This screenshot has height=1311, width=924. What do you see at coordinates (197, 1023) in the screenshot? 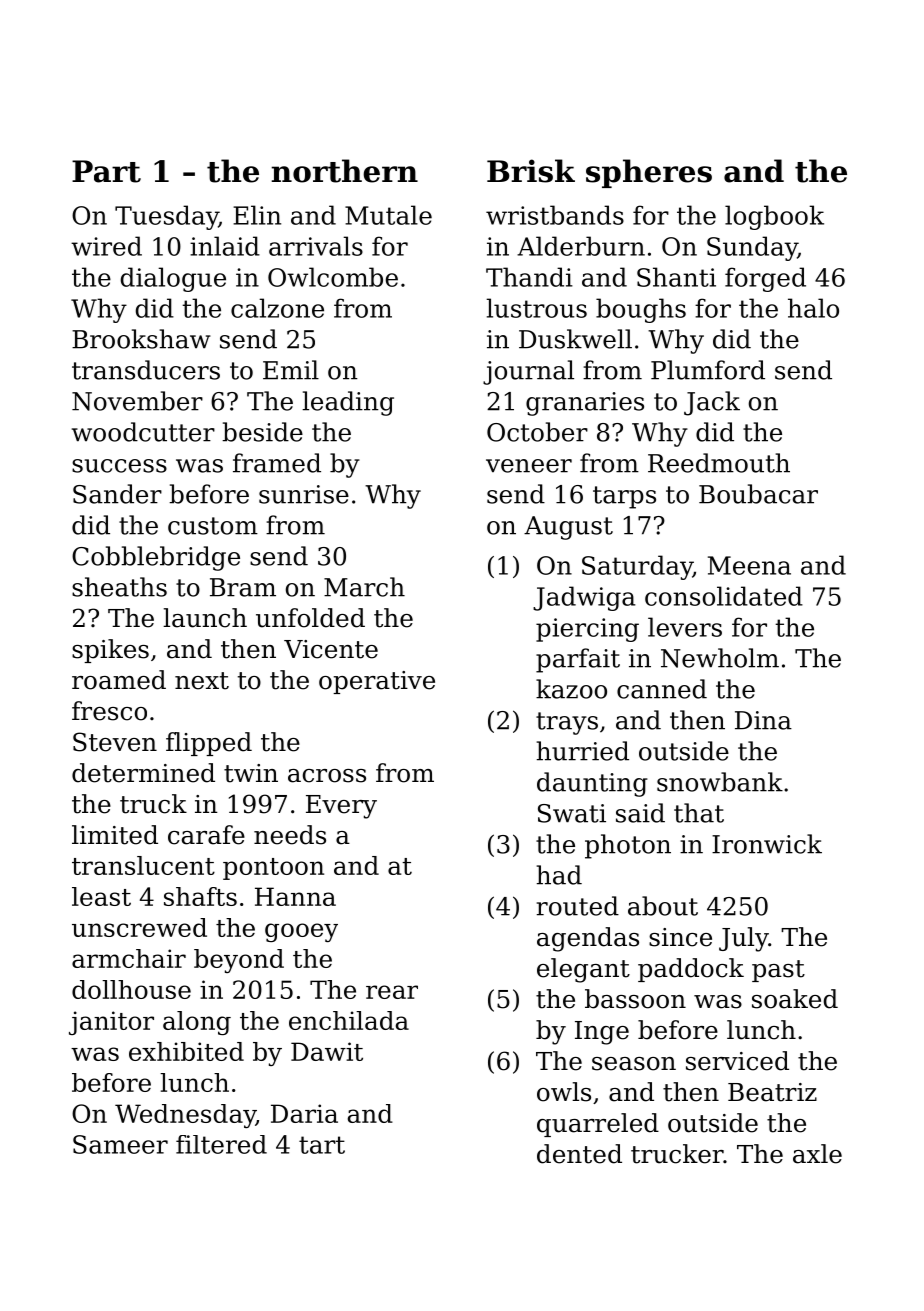
I see `along` at bounding box center [197, 1023].
